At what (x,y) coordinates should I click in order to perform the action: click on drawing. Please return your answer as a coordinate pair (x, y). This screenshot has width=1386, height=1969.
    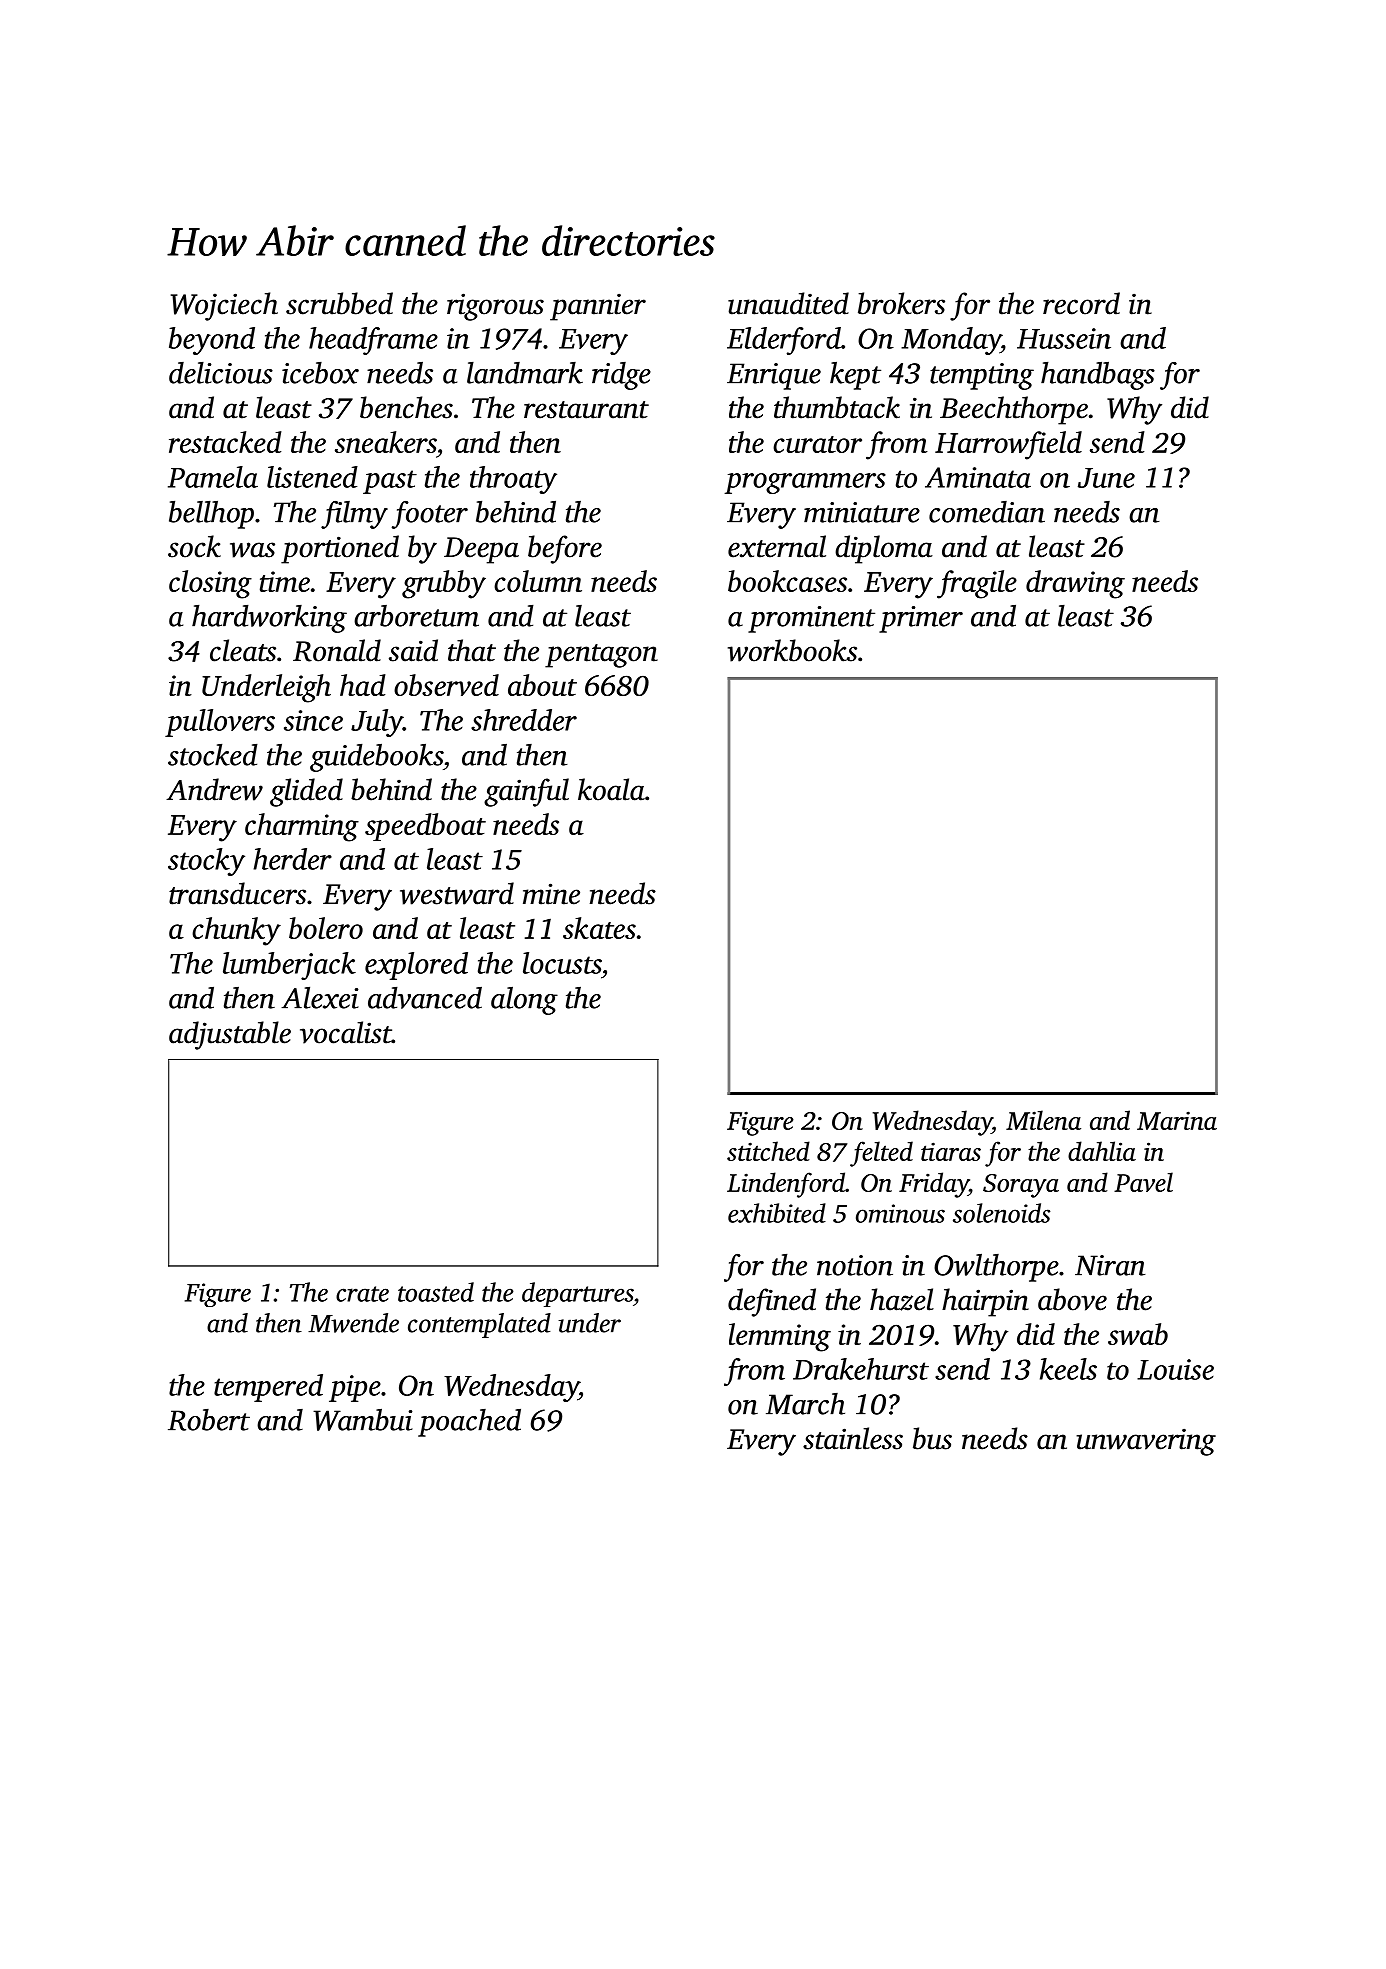
    Looking at the image, I should click on (1075, 584).
